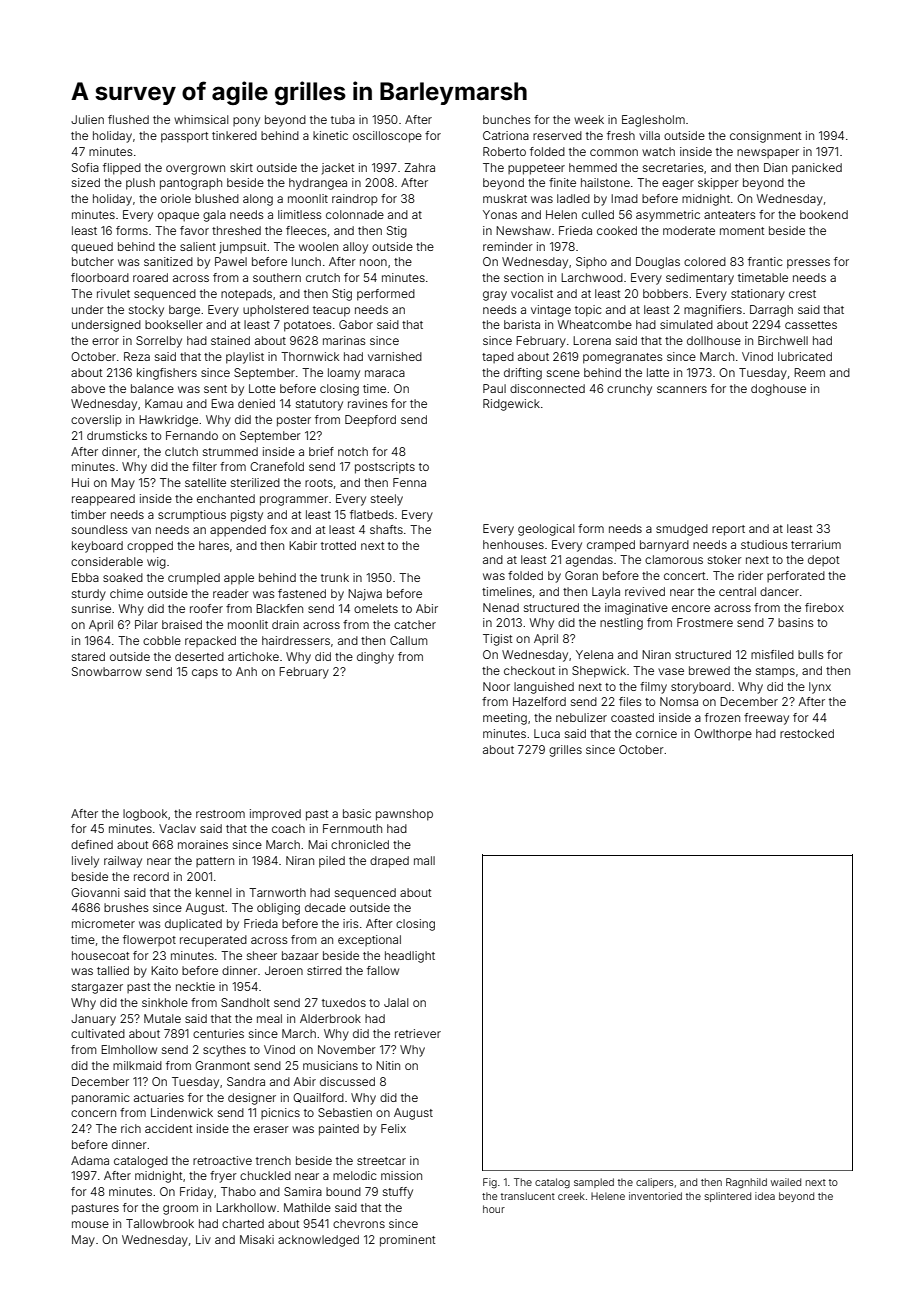 This screenshot has height=1308, width=924. I want to click on idea, so click(765, 1196).
